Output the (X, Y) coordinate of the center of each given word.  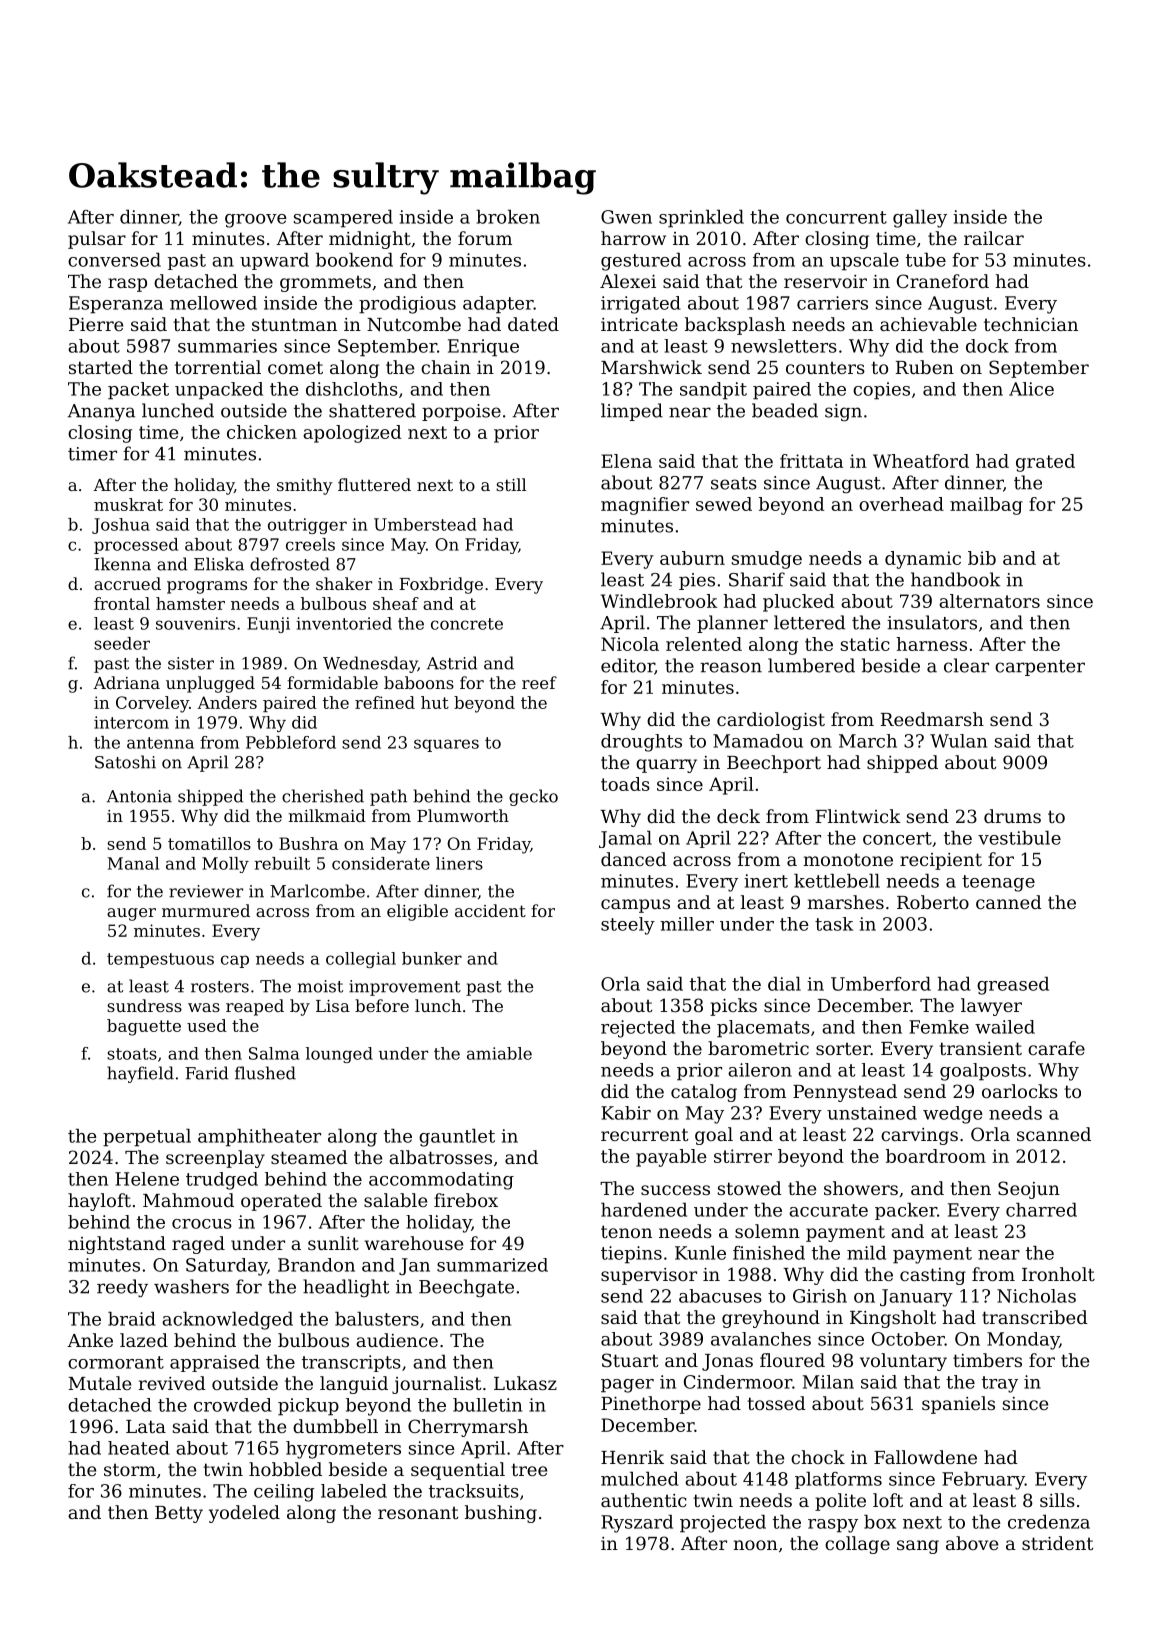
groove (256, 221)
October (908, 1339)
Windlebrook (659, 601)
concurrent (836, 217)
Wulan (958, 741)
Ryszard (637, 1524)
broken (508, 217)
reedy (122, 1288)
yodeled (244, 1514)
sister (191, 663)
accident (490, 910)
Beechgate (466, 1288)
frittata (811, 461)
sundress (144, 1005)
